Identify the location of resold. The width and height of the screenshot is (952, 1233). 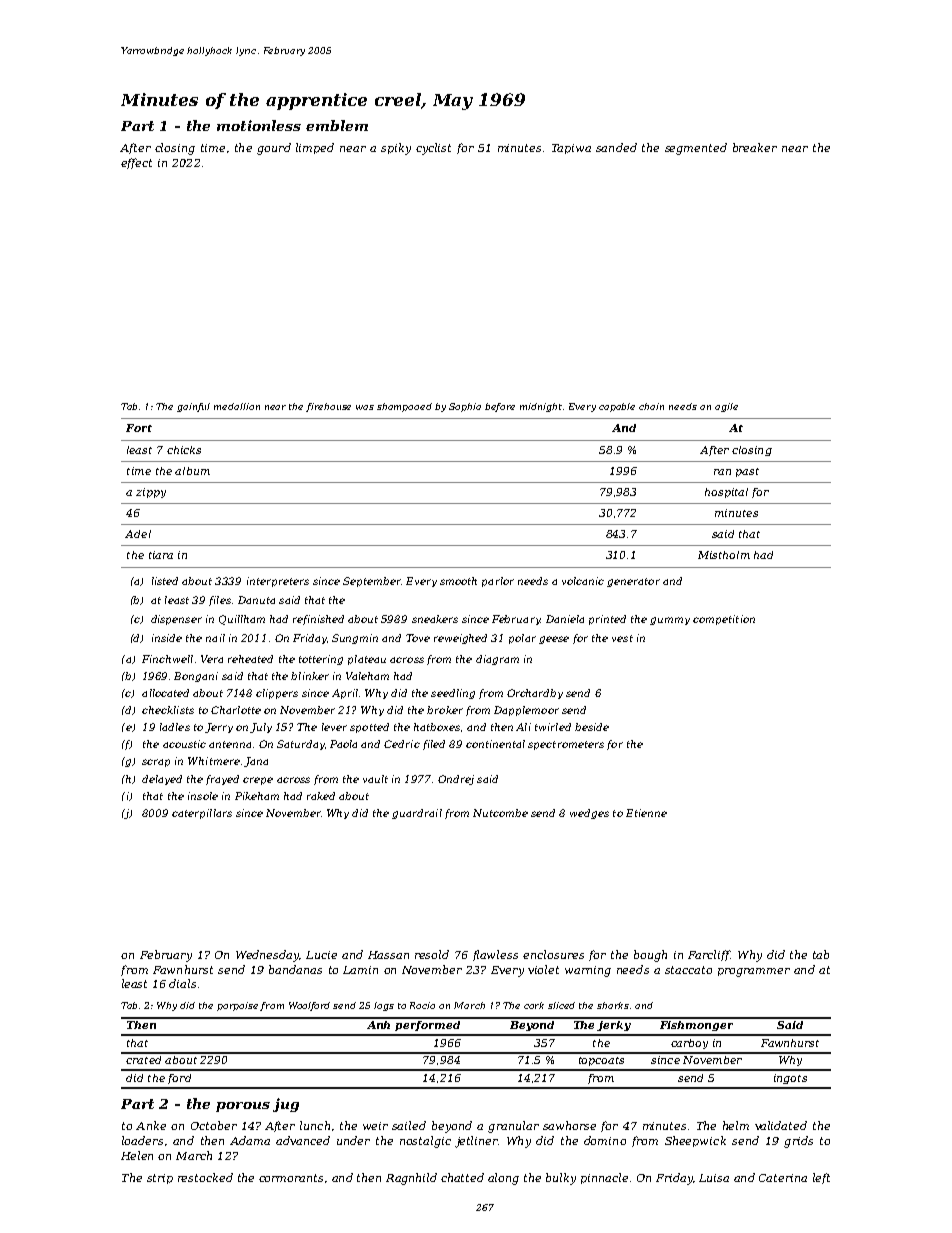
(432, 954).
